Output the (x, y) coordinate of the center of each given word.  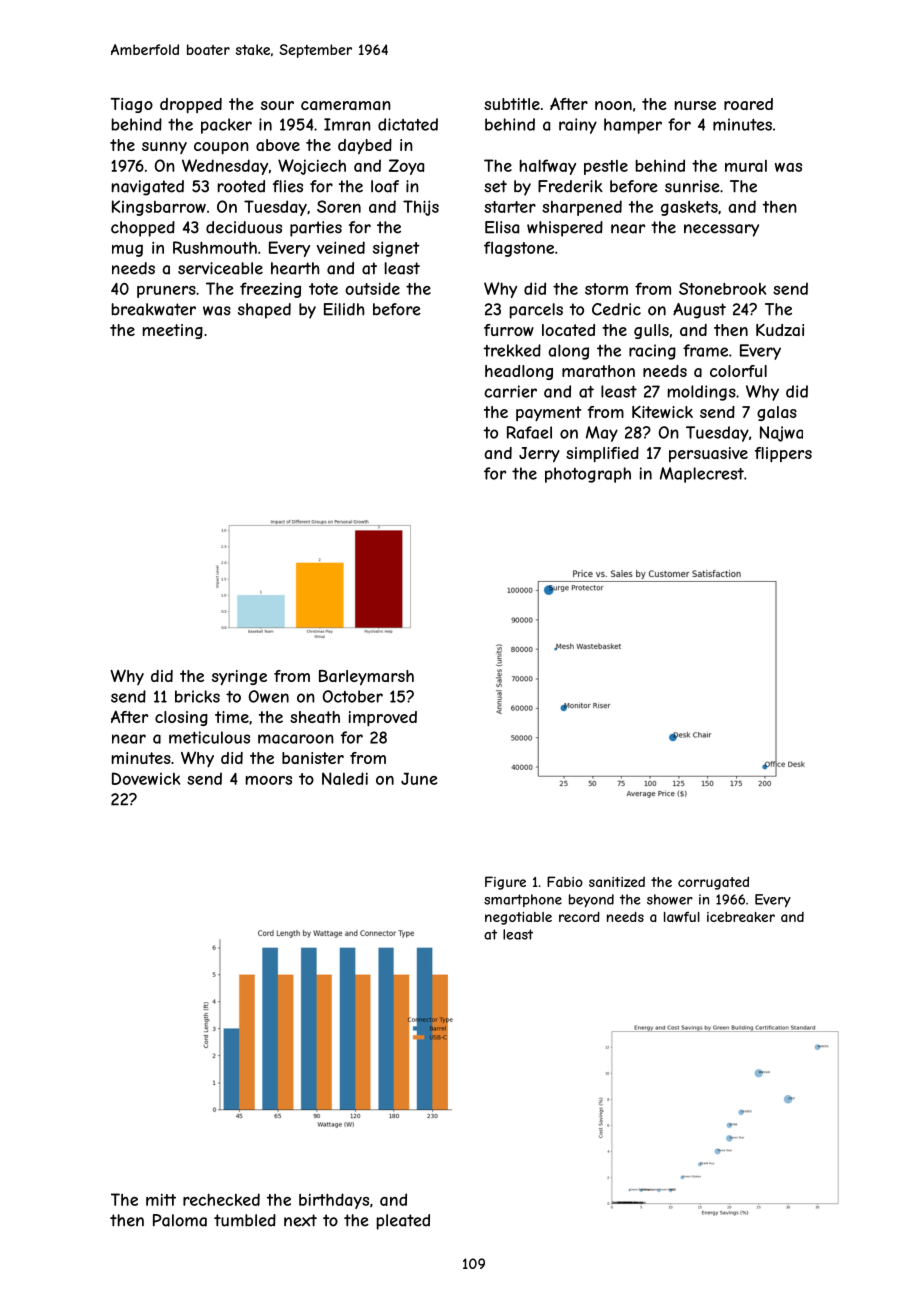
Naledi (345, 778)
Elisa (502, 227)
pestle (606, 167)
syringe (239, 678)
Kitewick (662, 412)
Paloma (180, 1220)
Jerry (539, 454)
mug (127, 251)
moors (269, 780)
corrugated (713, 883)
